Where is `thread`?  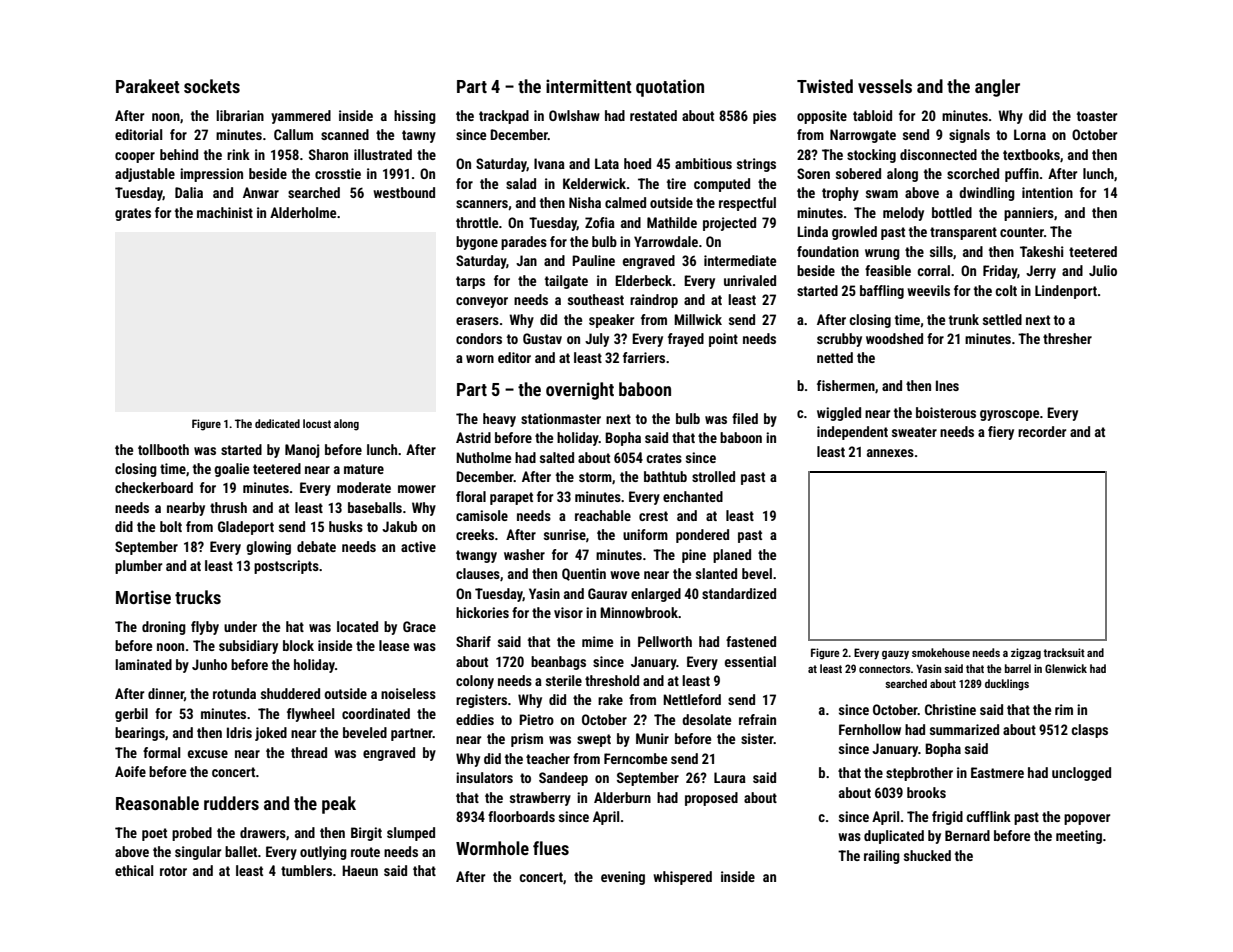 thread is located at coordinates (309, 752).
